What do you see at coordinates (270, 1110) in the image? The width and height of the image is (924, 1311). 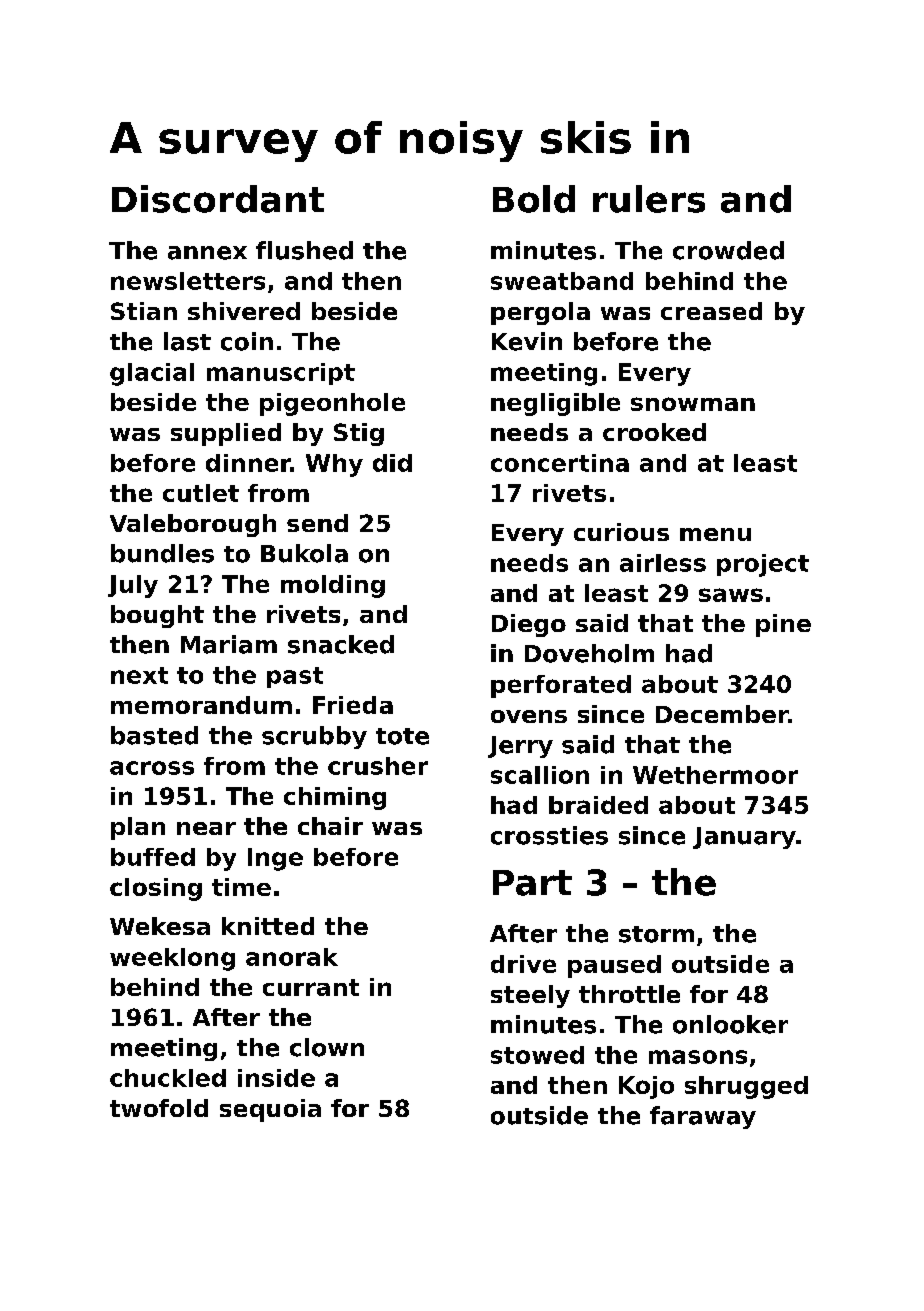 I see `sequoia` at bounding box center [270, 1110].
